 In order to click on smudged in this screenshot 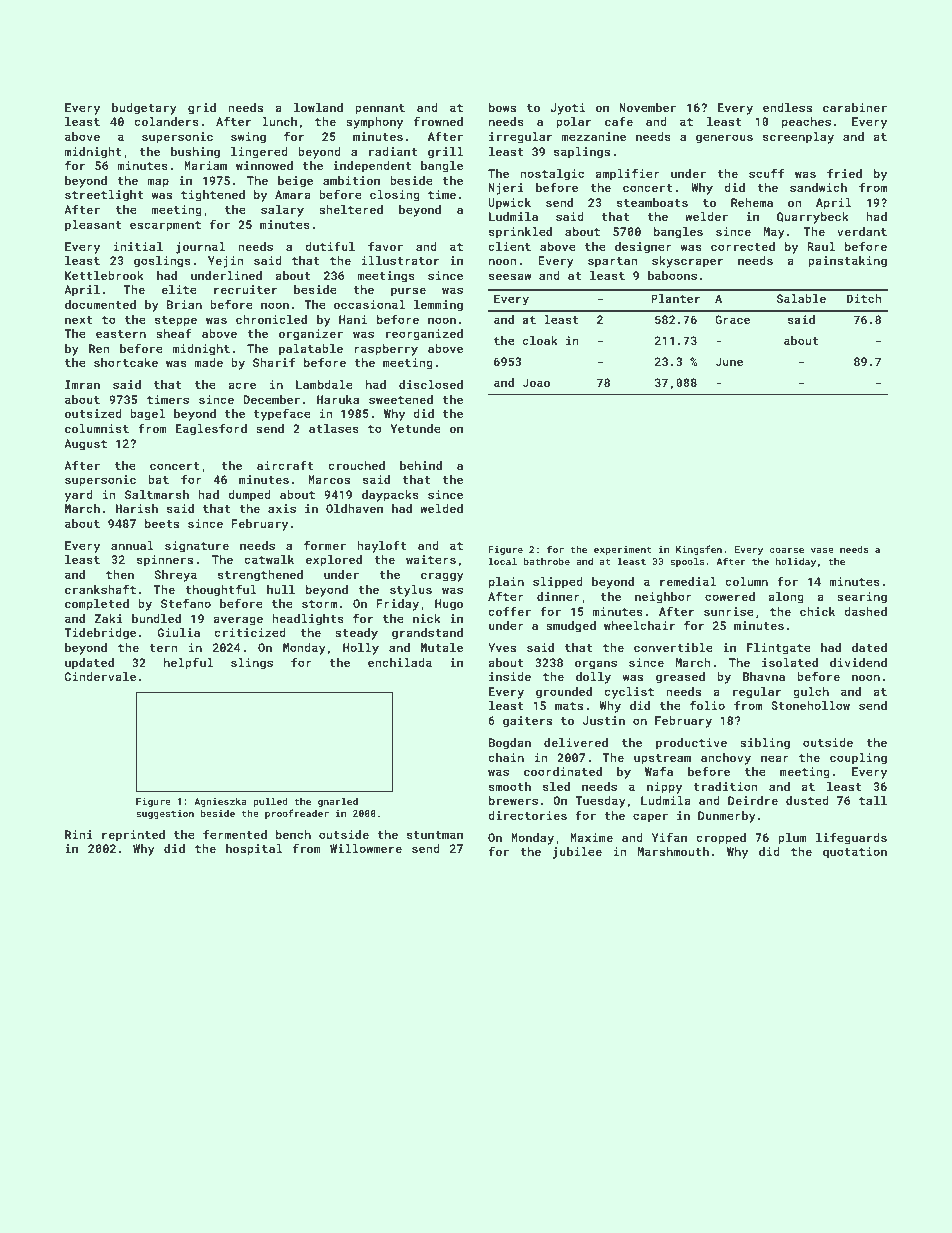, I will do `click(571, 627)`.
